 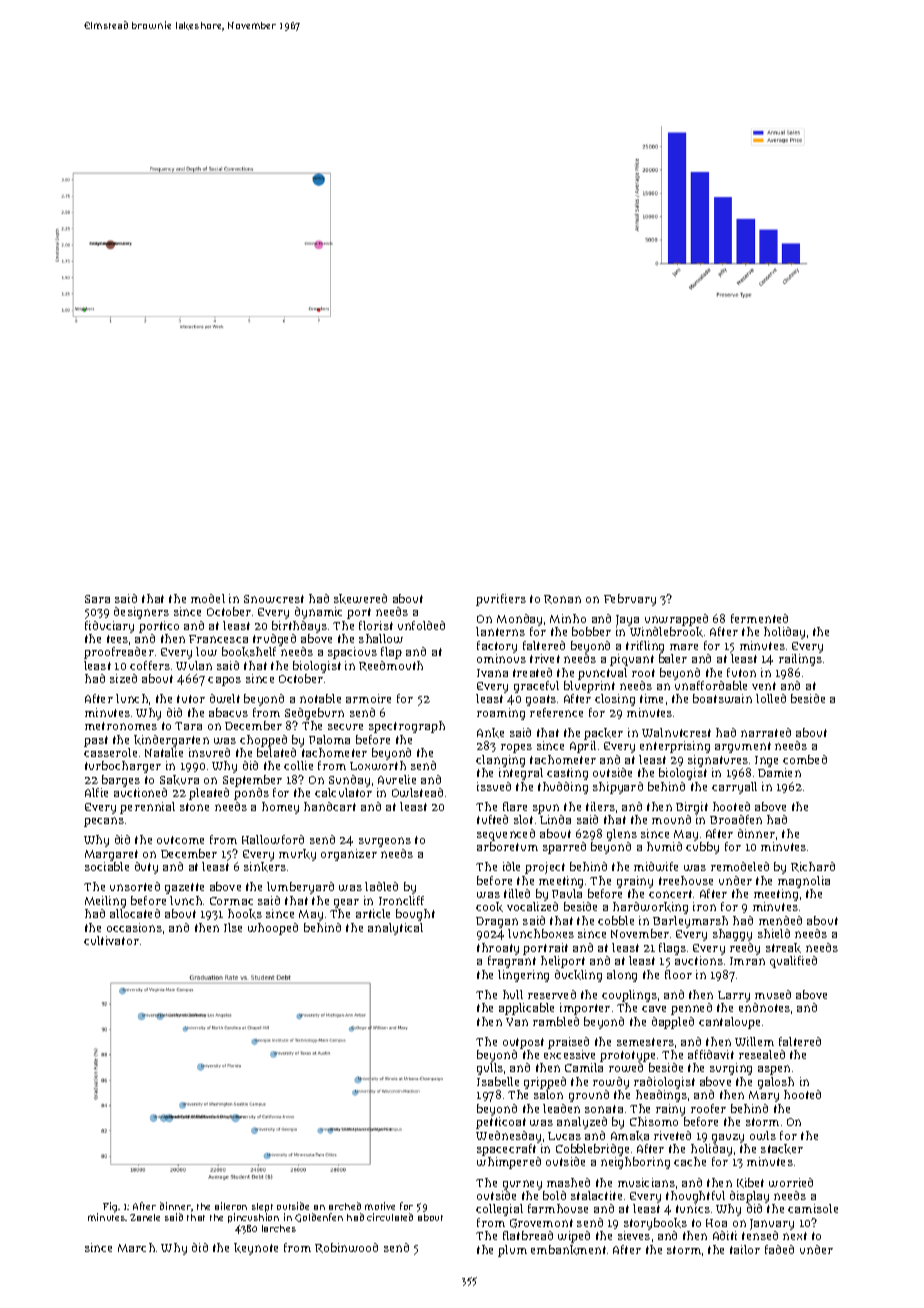 I want to click on Ilse, so click(x=233, y=927).
